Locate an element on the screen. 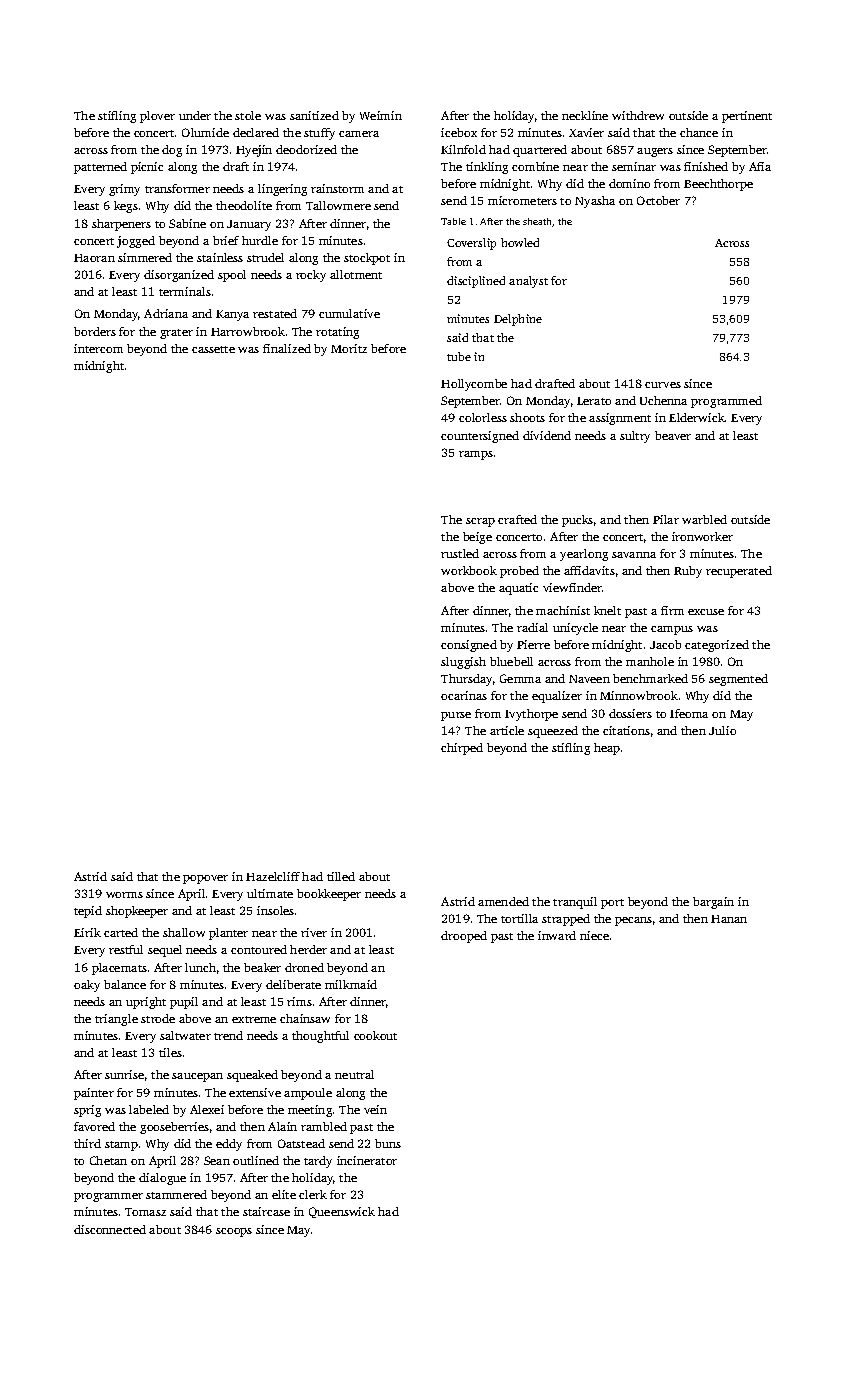 The width and height of the screenshot is (849, 1400). Kanya is located at coordinates (232, 315).
